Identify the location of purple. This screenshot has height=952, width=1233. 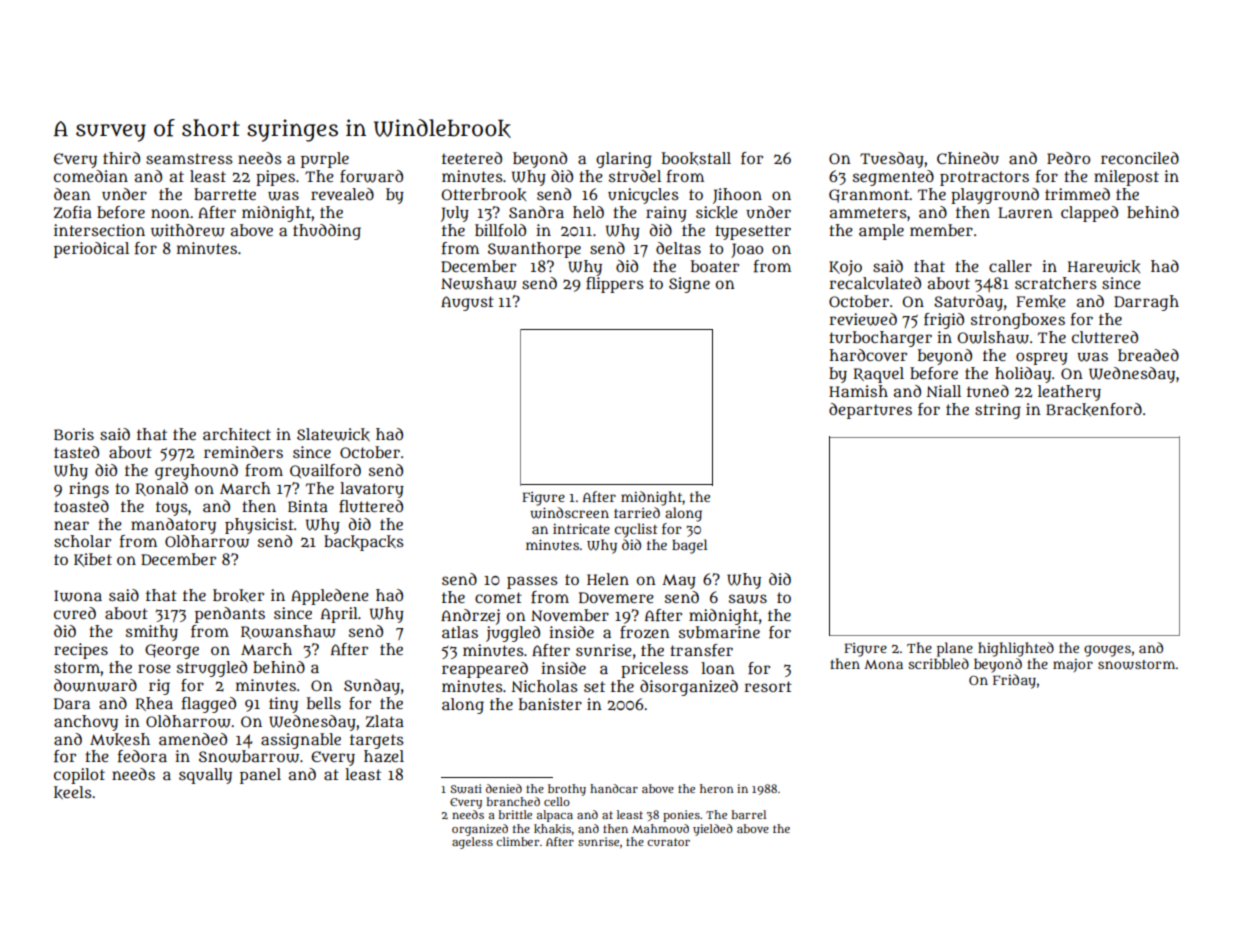
(325, 160).
